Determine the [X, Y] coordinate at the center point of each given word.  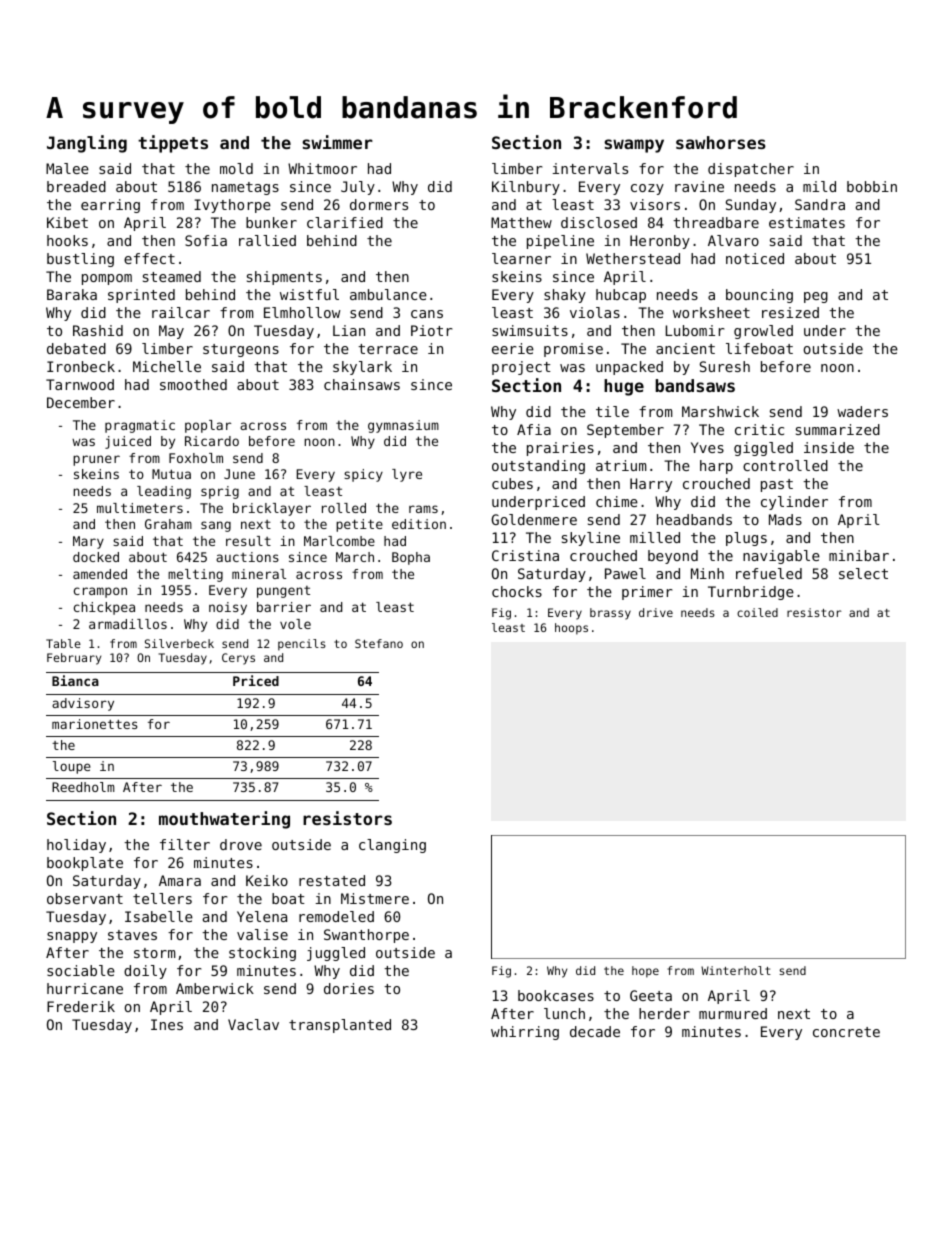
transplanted [340, 1026]
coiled [757, 612]
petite [359, 525]
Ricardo [212, 441]
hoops [571, 629]
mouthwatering [224, 820]
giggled [763, 449]
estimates [807, 222]
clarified [345, 222]
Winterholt [736, 970]
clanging [392, 846]
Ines [167, 1024]
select [863, 573]
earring [110, 206]
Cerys [238, 659]
